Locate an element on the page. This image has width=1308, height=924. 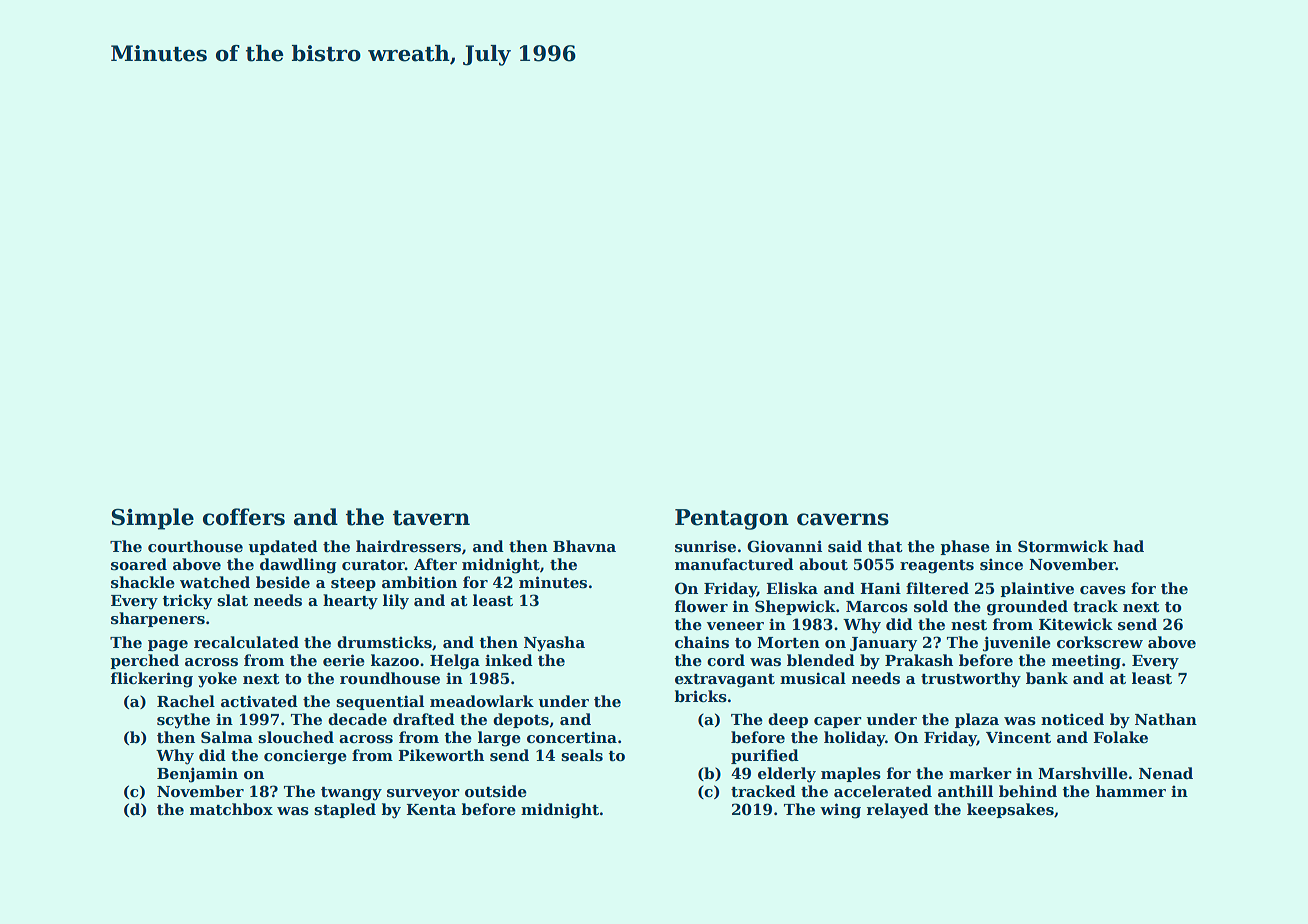
caverns is located at coordinates (843, 519).
